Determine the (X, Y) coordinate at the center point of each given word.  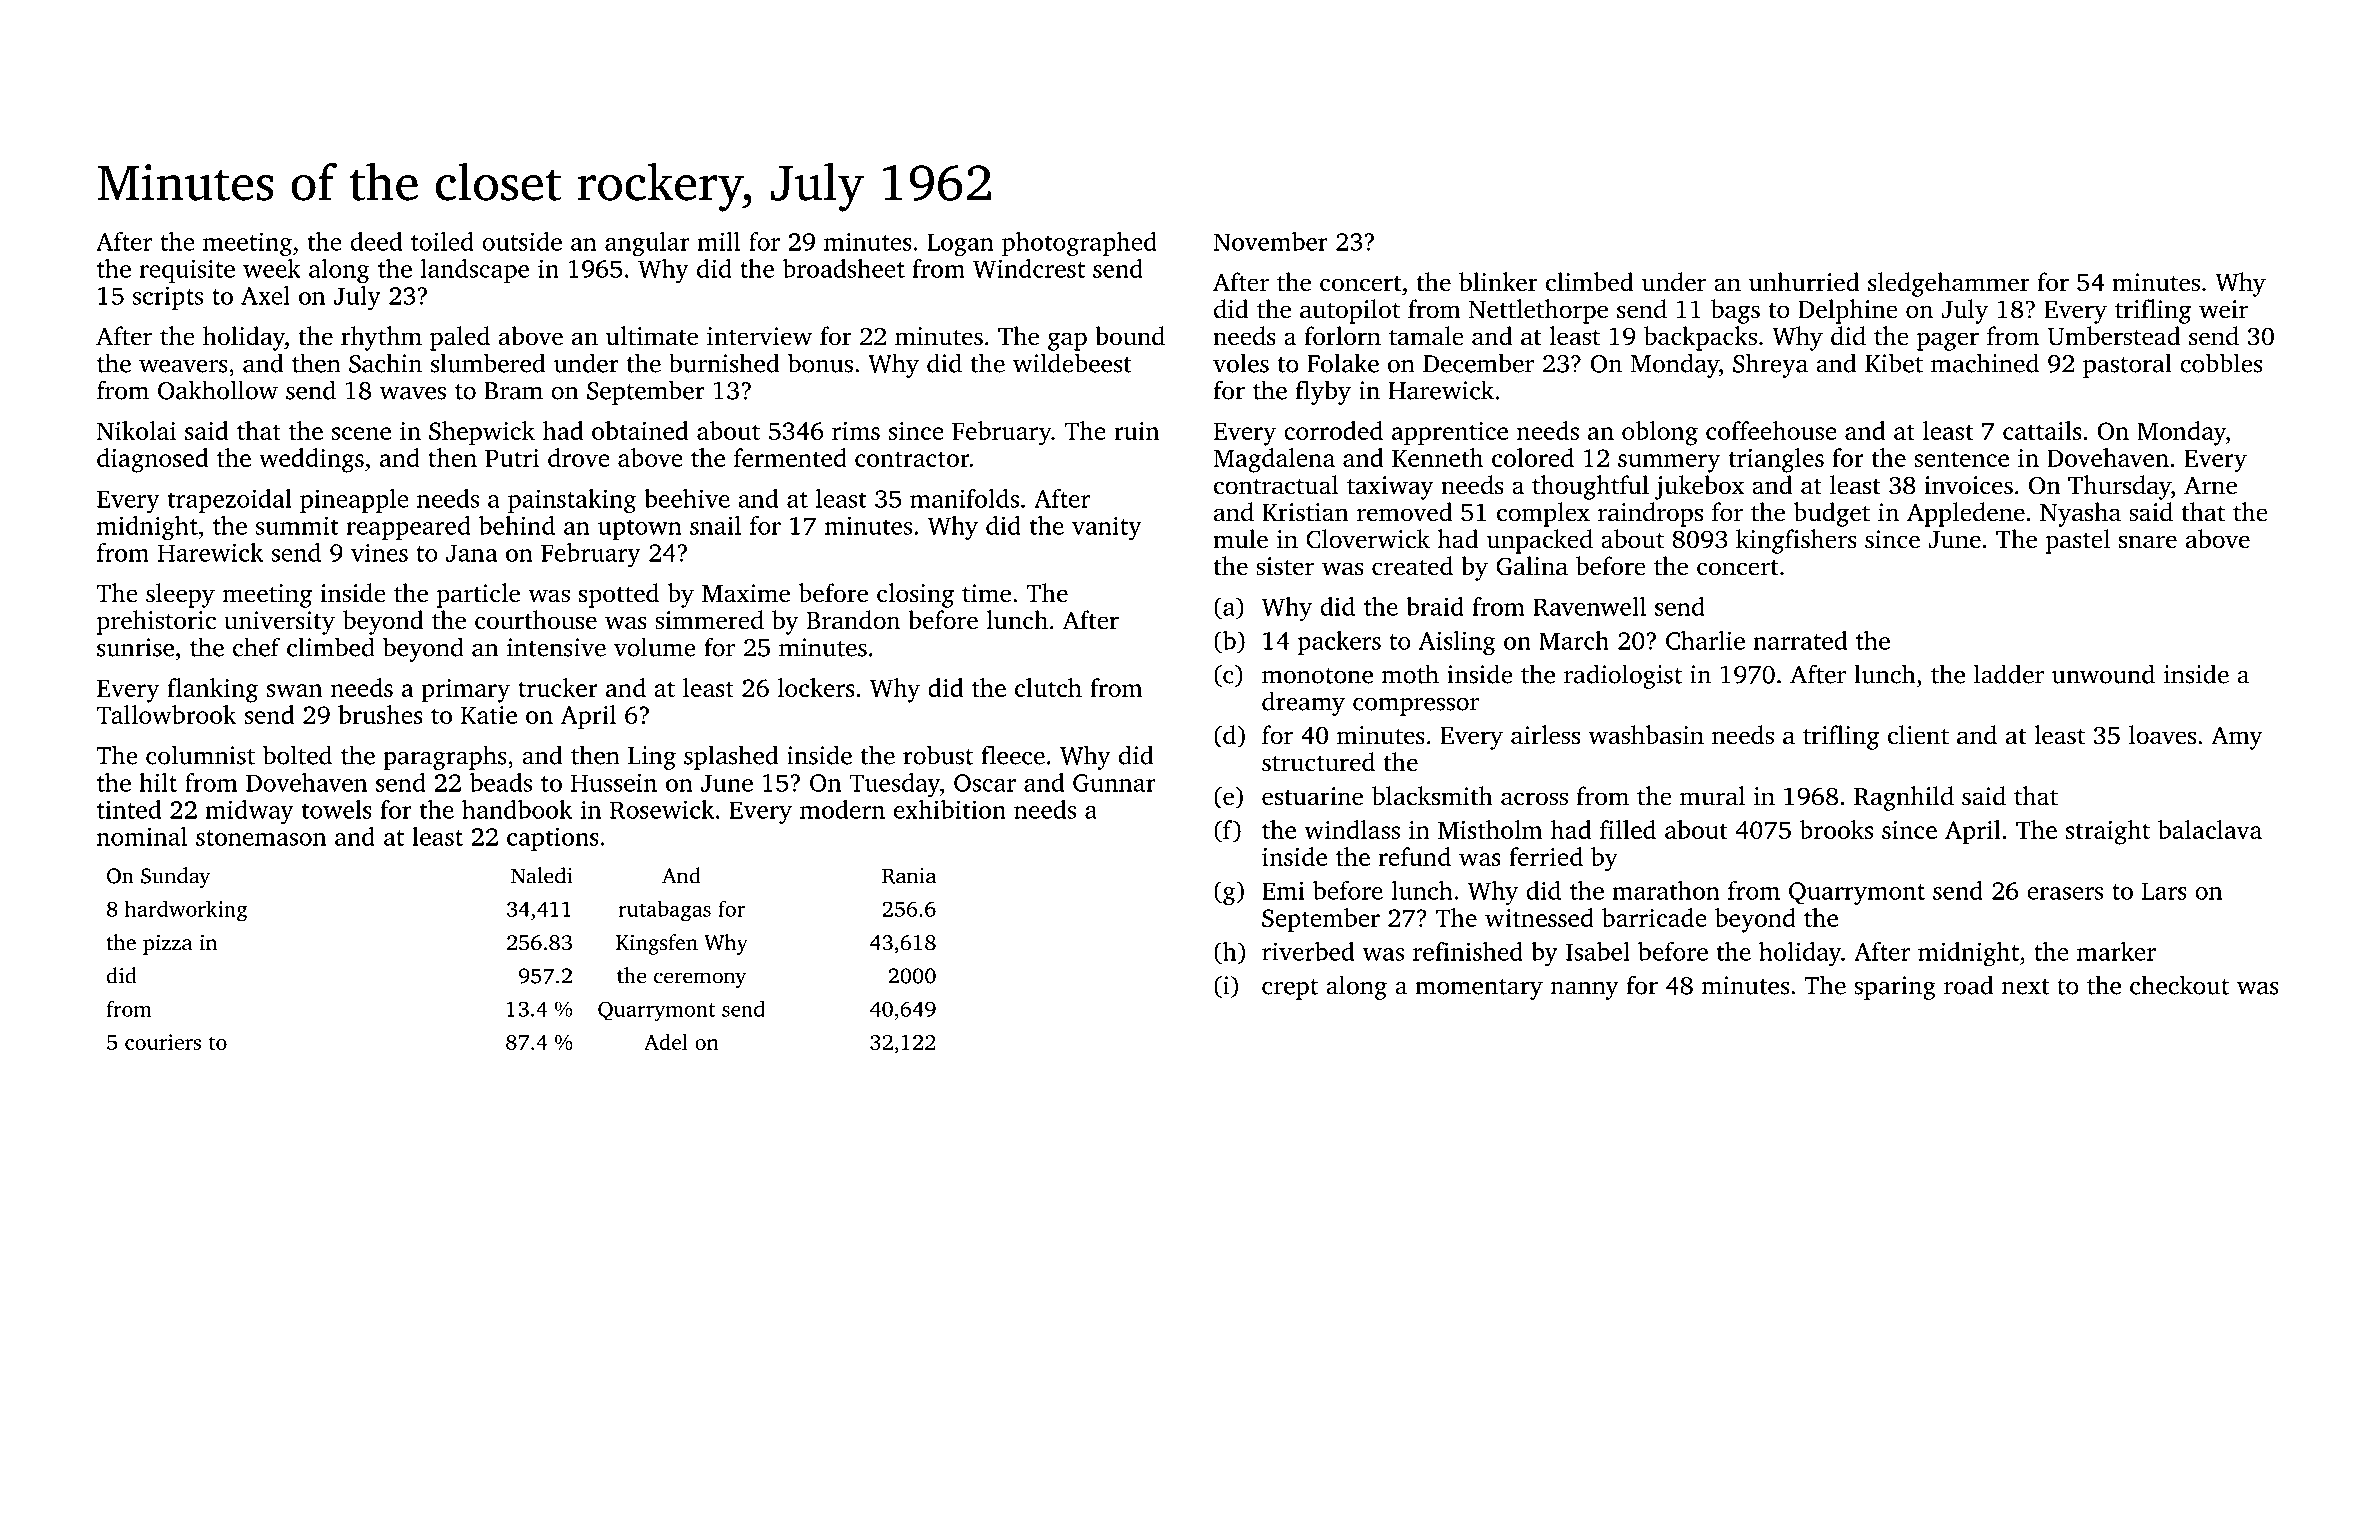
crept (1290, 989)
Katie (489, 715)
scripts (168, 298)
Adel (666, 1041)
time (986, 593)
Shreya (1770, 365)
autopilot (1350, 311)
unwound (2103, 674)
